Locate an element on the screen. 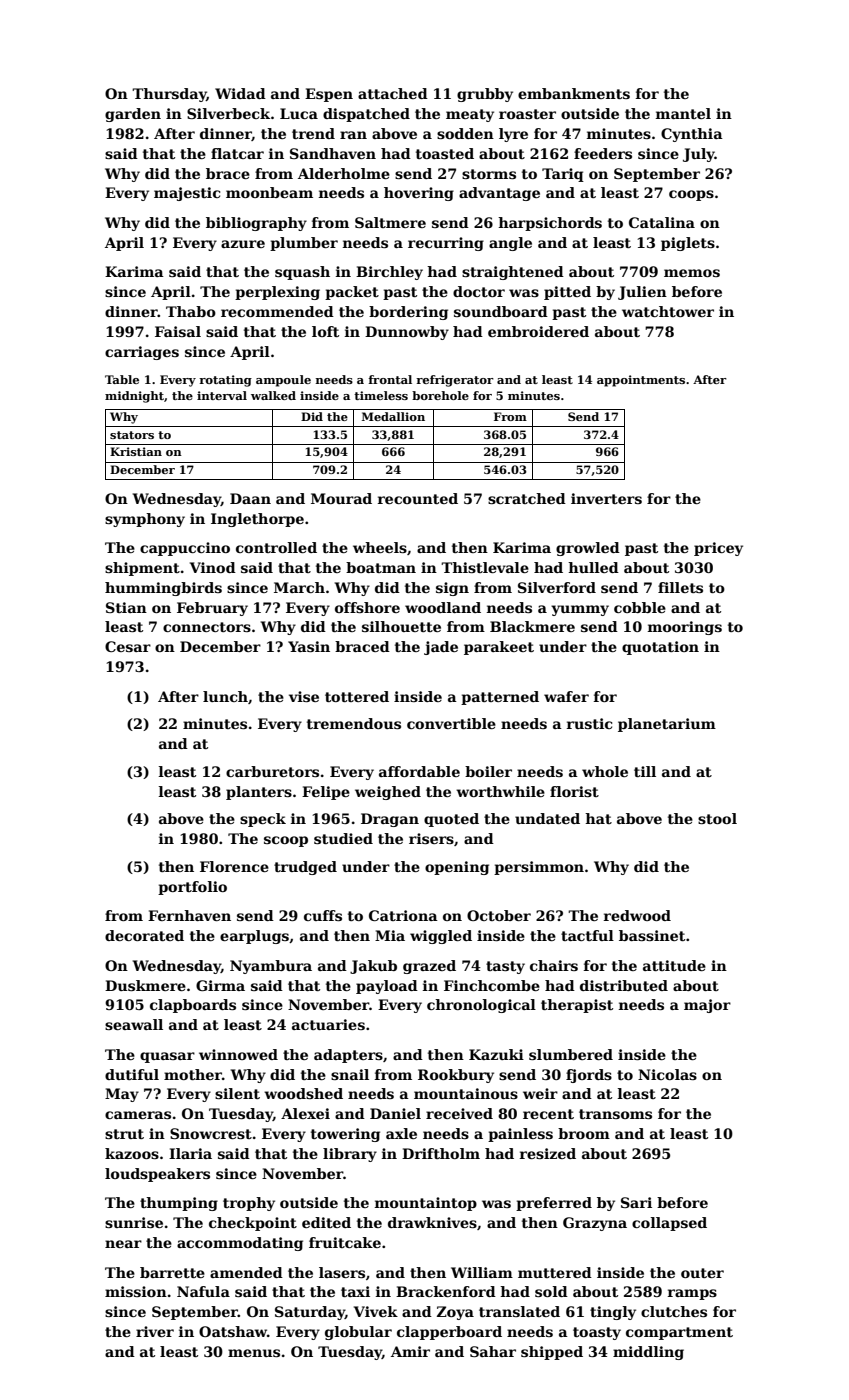 The image size is (849, 1400). Sahar is located at coordinates (493, 1351).
